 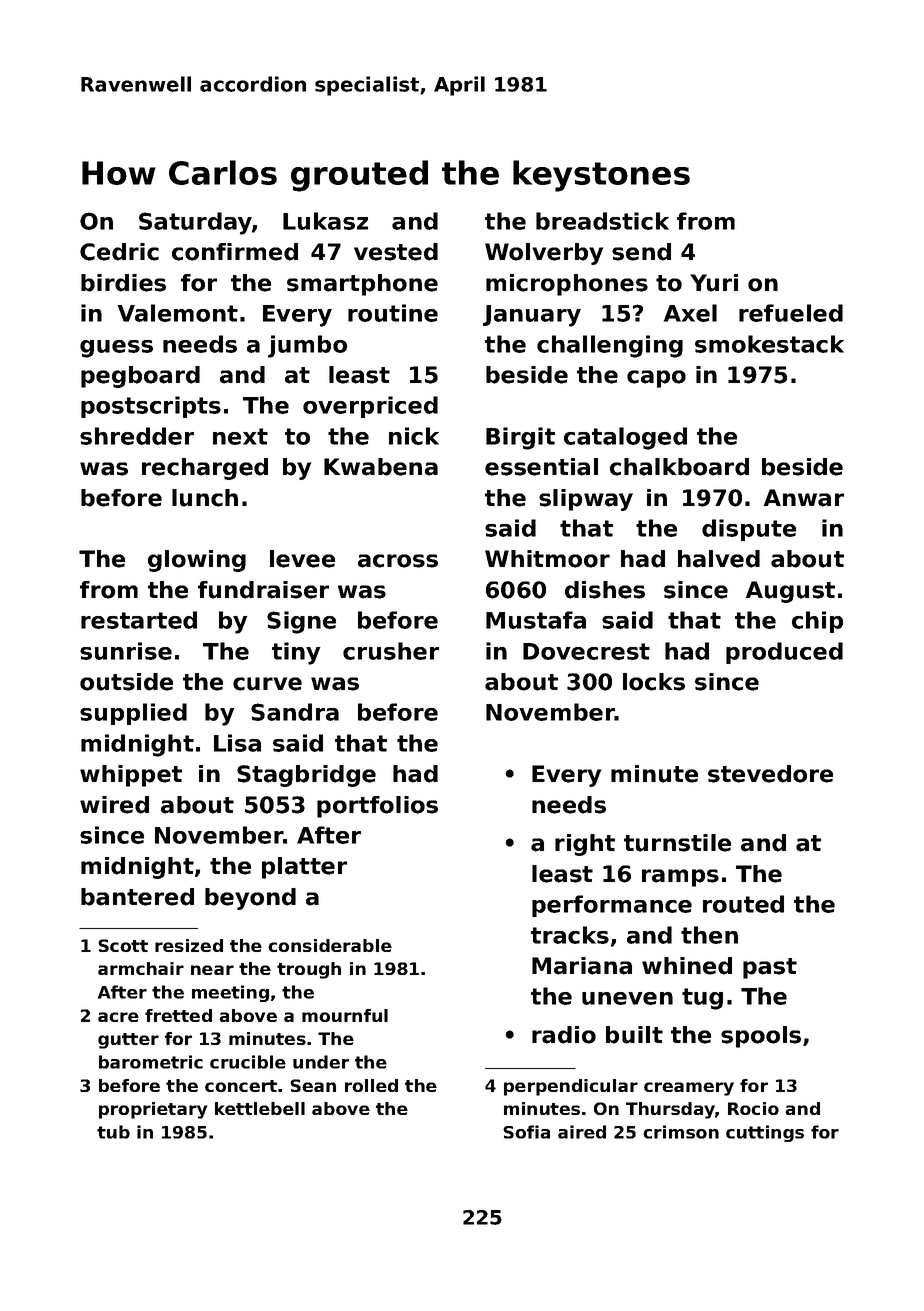 What do you see at coordinates (241, 1086) in the image?
I see `concert` at bounding box center [241, 1086].
